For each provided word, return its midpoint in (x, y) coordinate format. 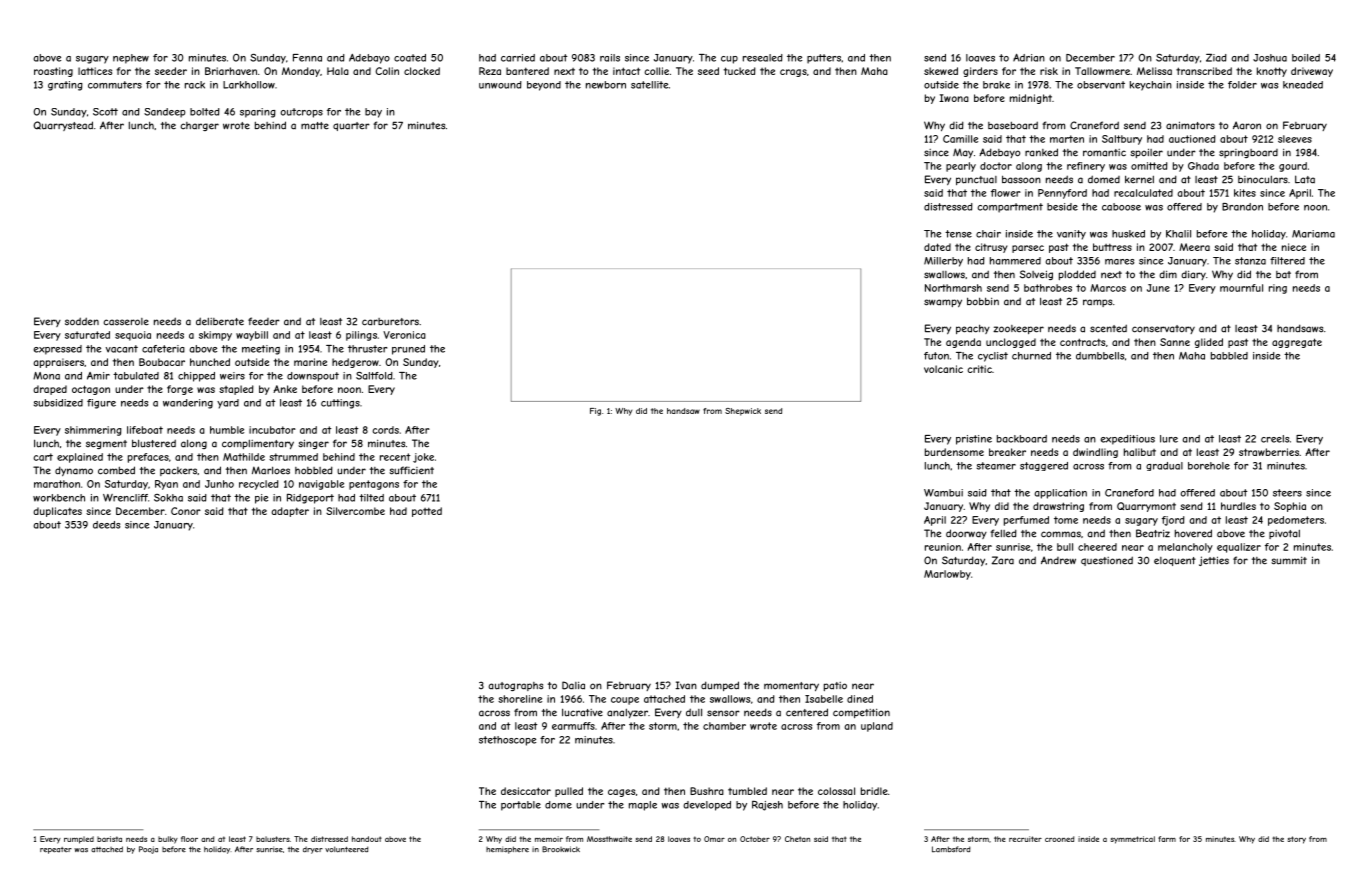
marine (310, 362)
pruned (408, 350)
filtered (1287, 261)
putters (824, 59)
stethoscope (507, 741)
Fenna (307, 58)
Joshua (1270, 58)
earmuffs (573, 726)
